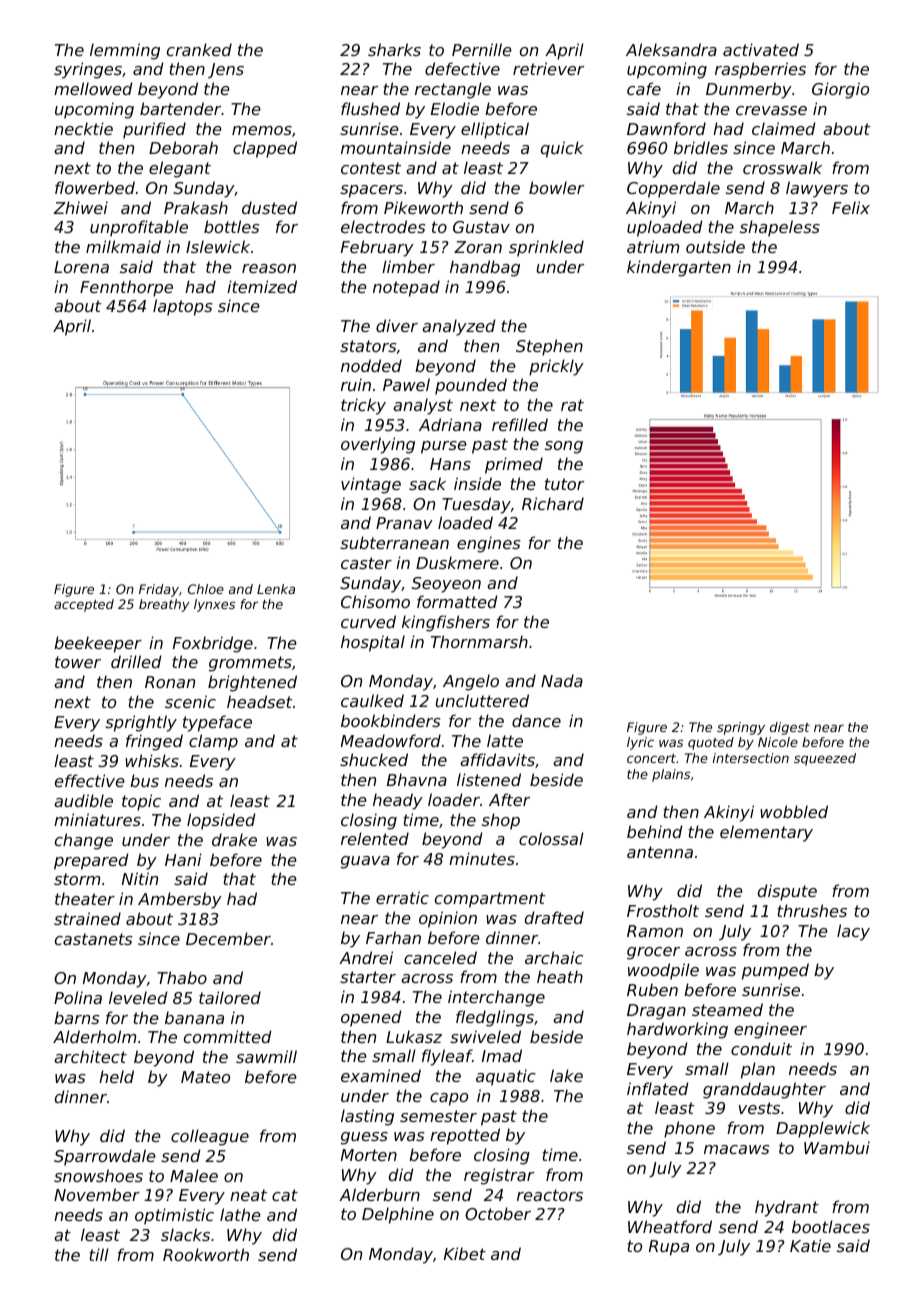 This screenshot has height=1308, width=924. I want to click on clamp, so click(213, 742).
